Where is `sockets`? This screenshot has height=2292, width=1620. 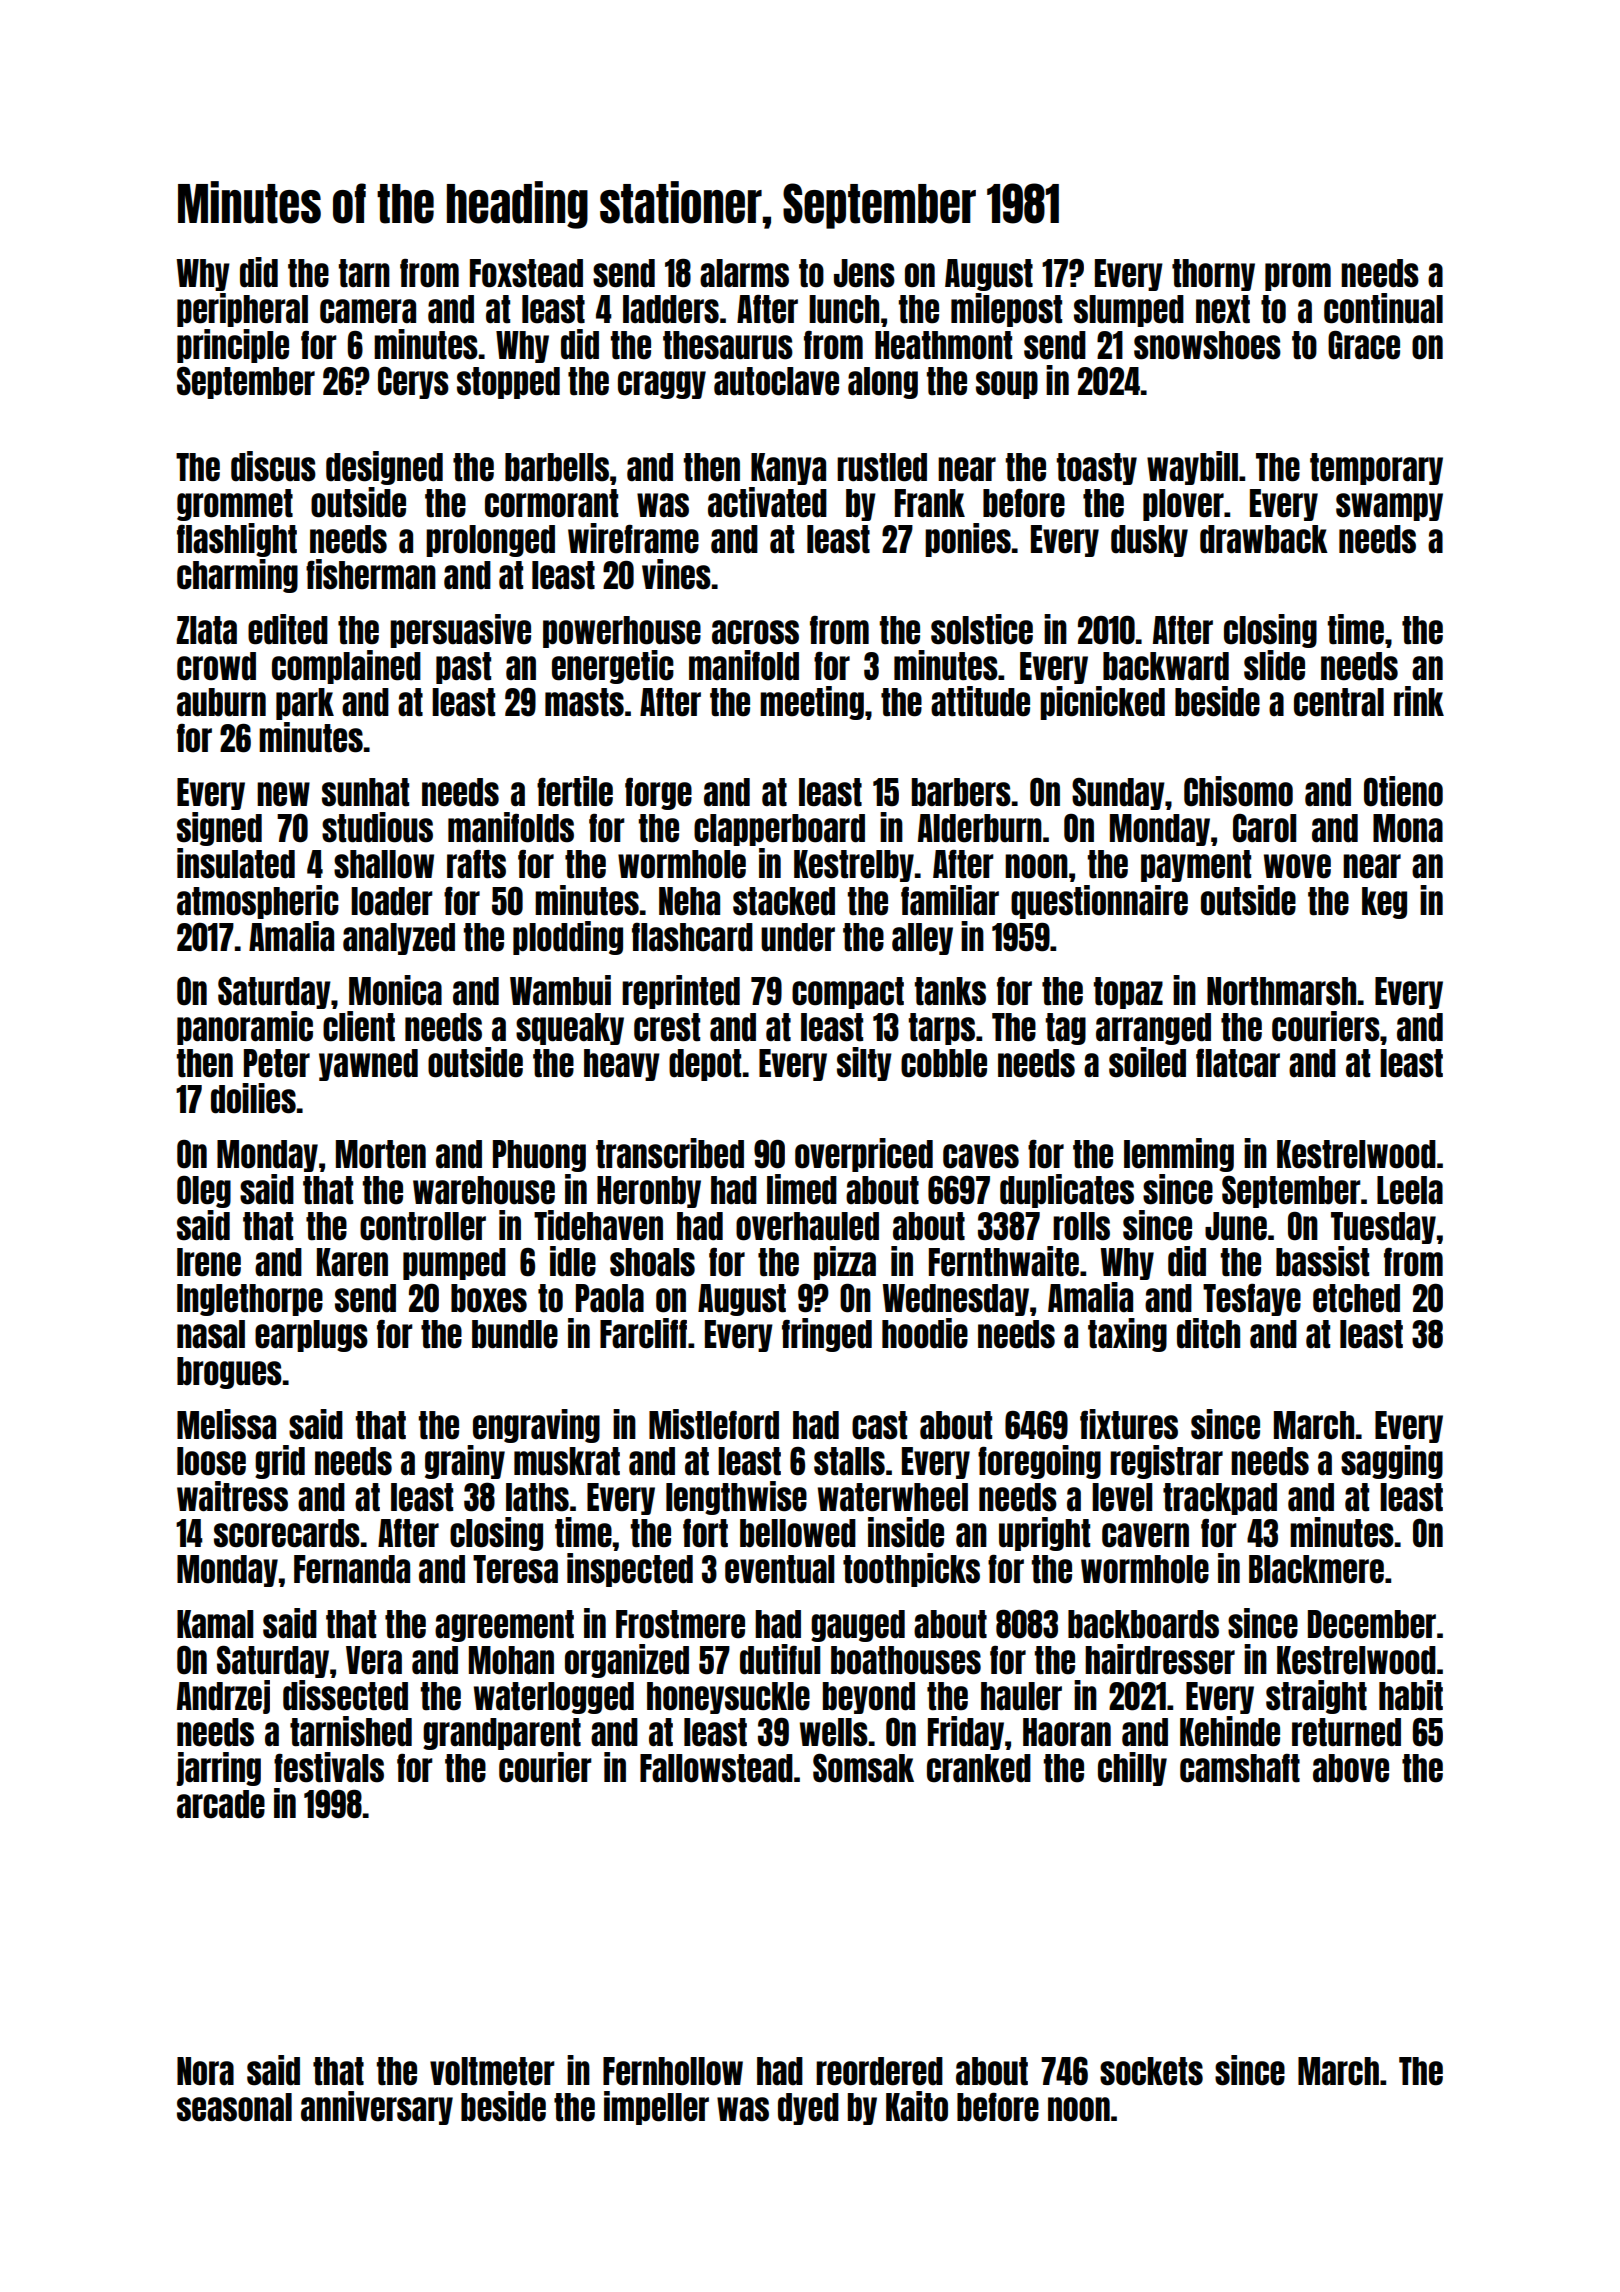
sockets is located at coordinates (1151, 2071).
